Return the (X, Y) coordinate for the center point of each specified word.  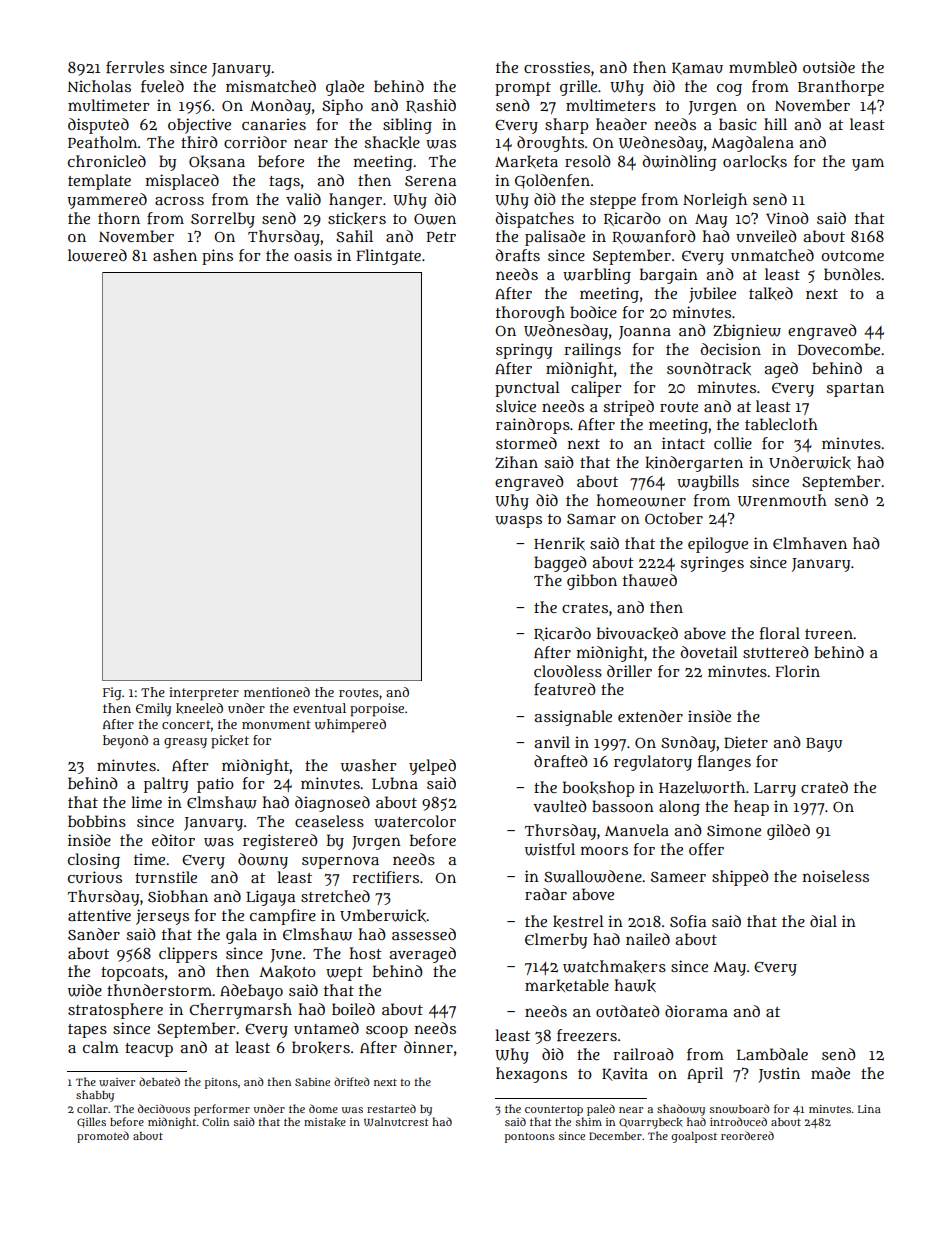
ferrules (135, 67)
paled (601, 1110)
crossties (557, 67)
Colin (215, 1121)
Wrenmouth (782, 500)
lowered (97, 255)
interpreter (204, 694)
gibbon (592, 582)
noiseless (836, 876)
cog (729, 90)
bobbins (97, 821)
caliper (596, 389)
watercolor (415, 821)
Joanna (645, 333)
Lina (869, 1109)
